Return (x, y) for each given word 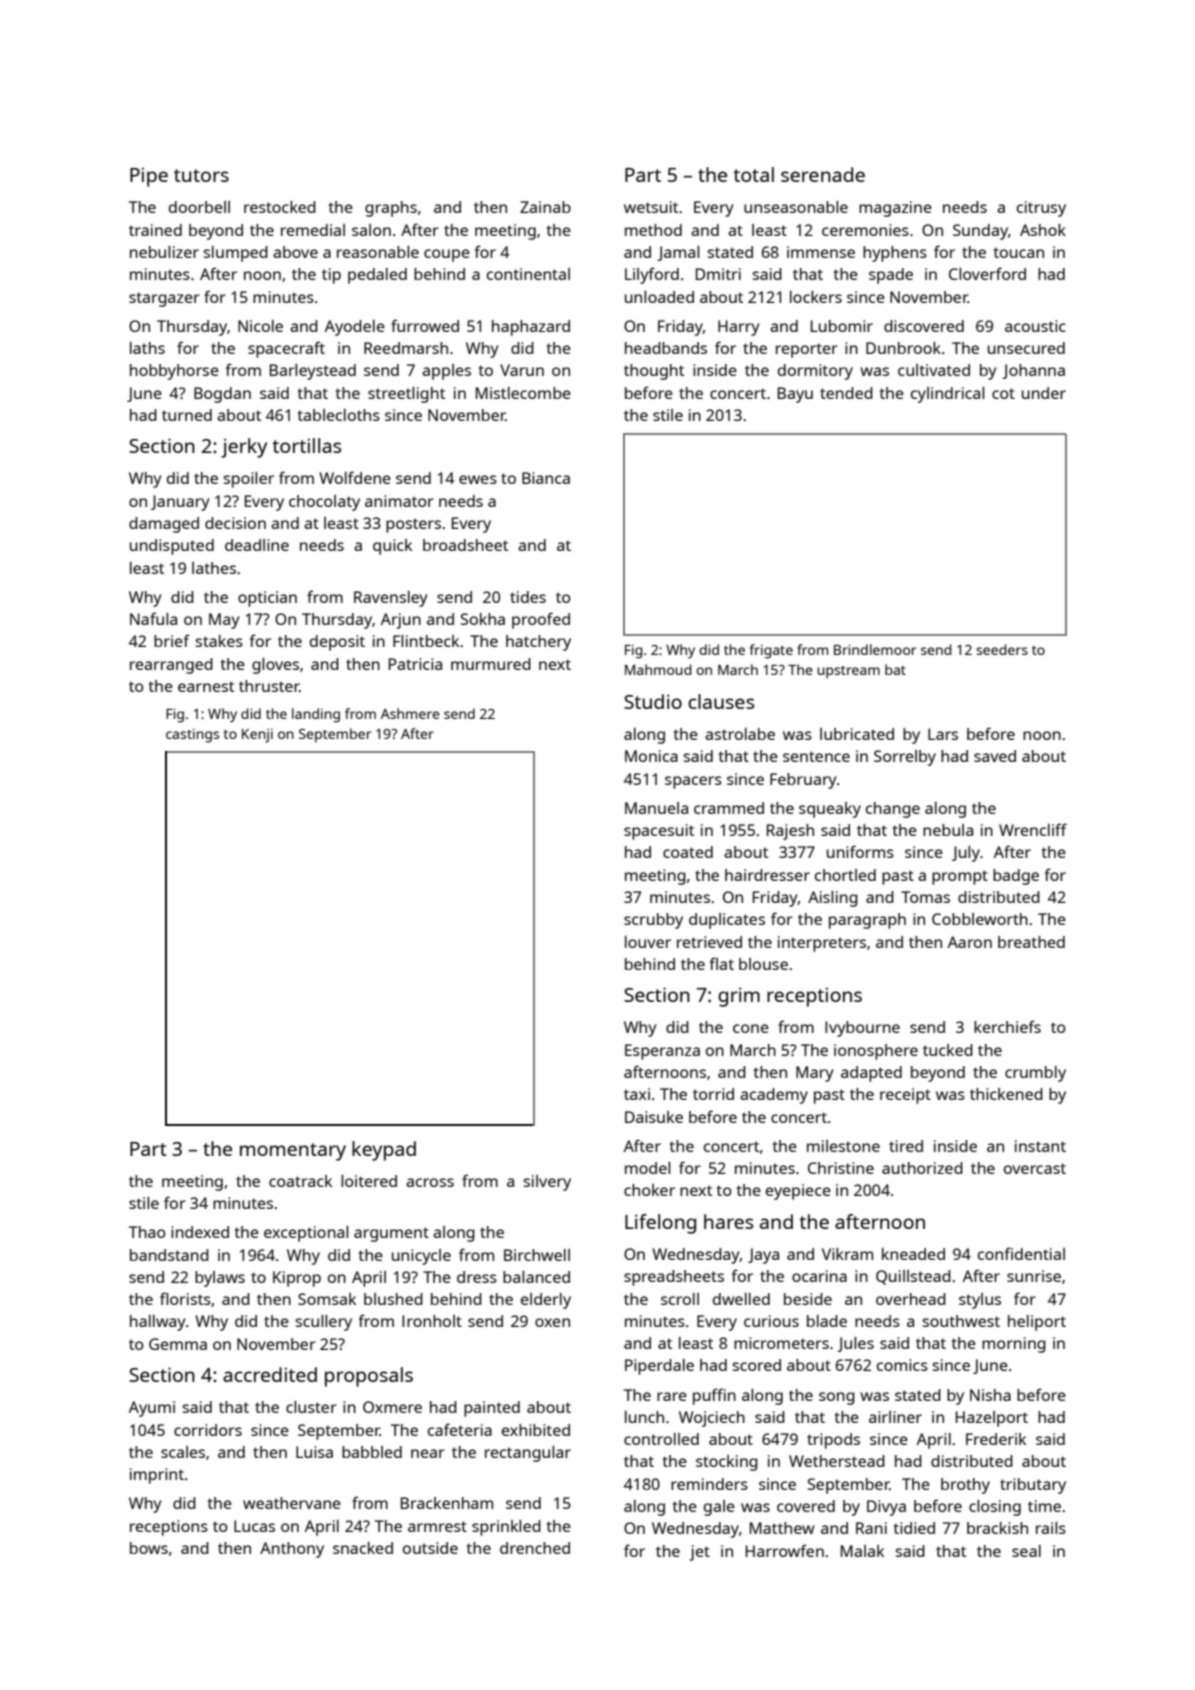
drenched (535, 1548)
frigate (771, 651)
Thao (147, 1232)
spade (891, 276)
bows (149, 1548)
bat (895, 669)
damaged (164, 525)
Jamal (678, 253)
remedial (313, 230)
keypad (384, 1151)
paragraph (867, 921)
